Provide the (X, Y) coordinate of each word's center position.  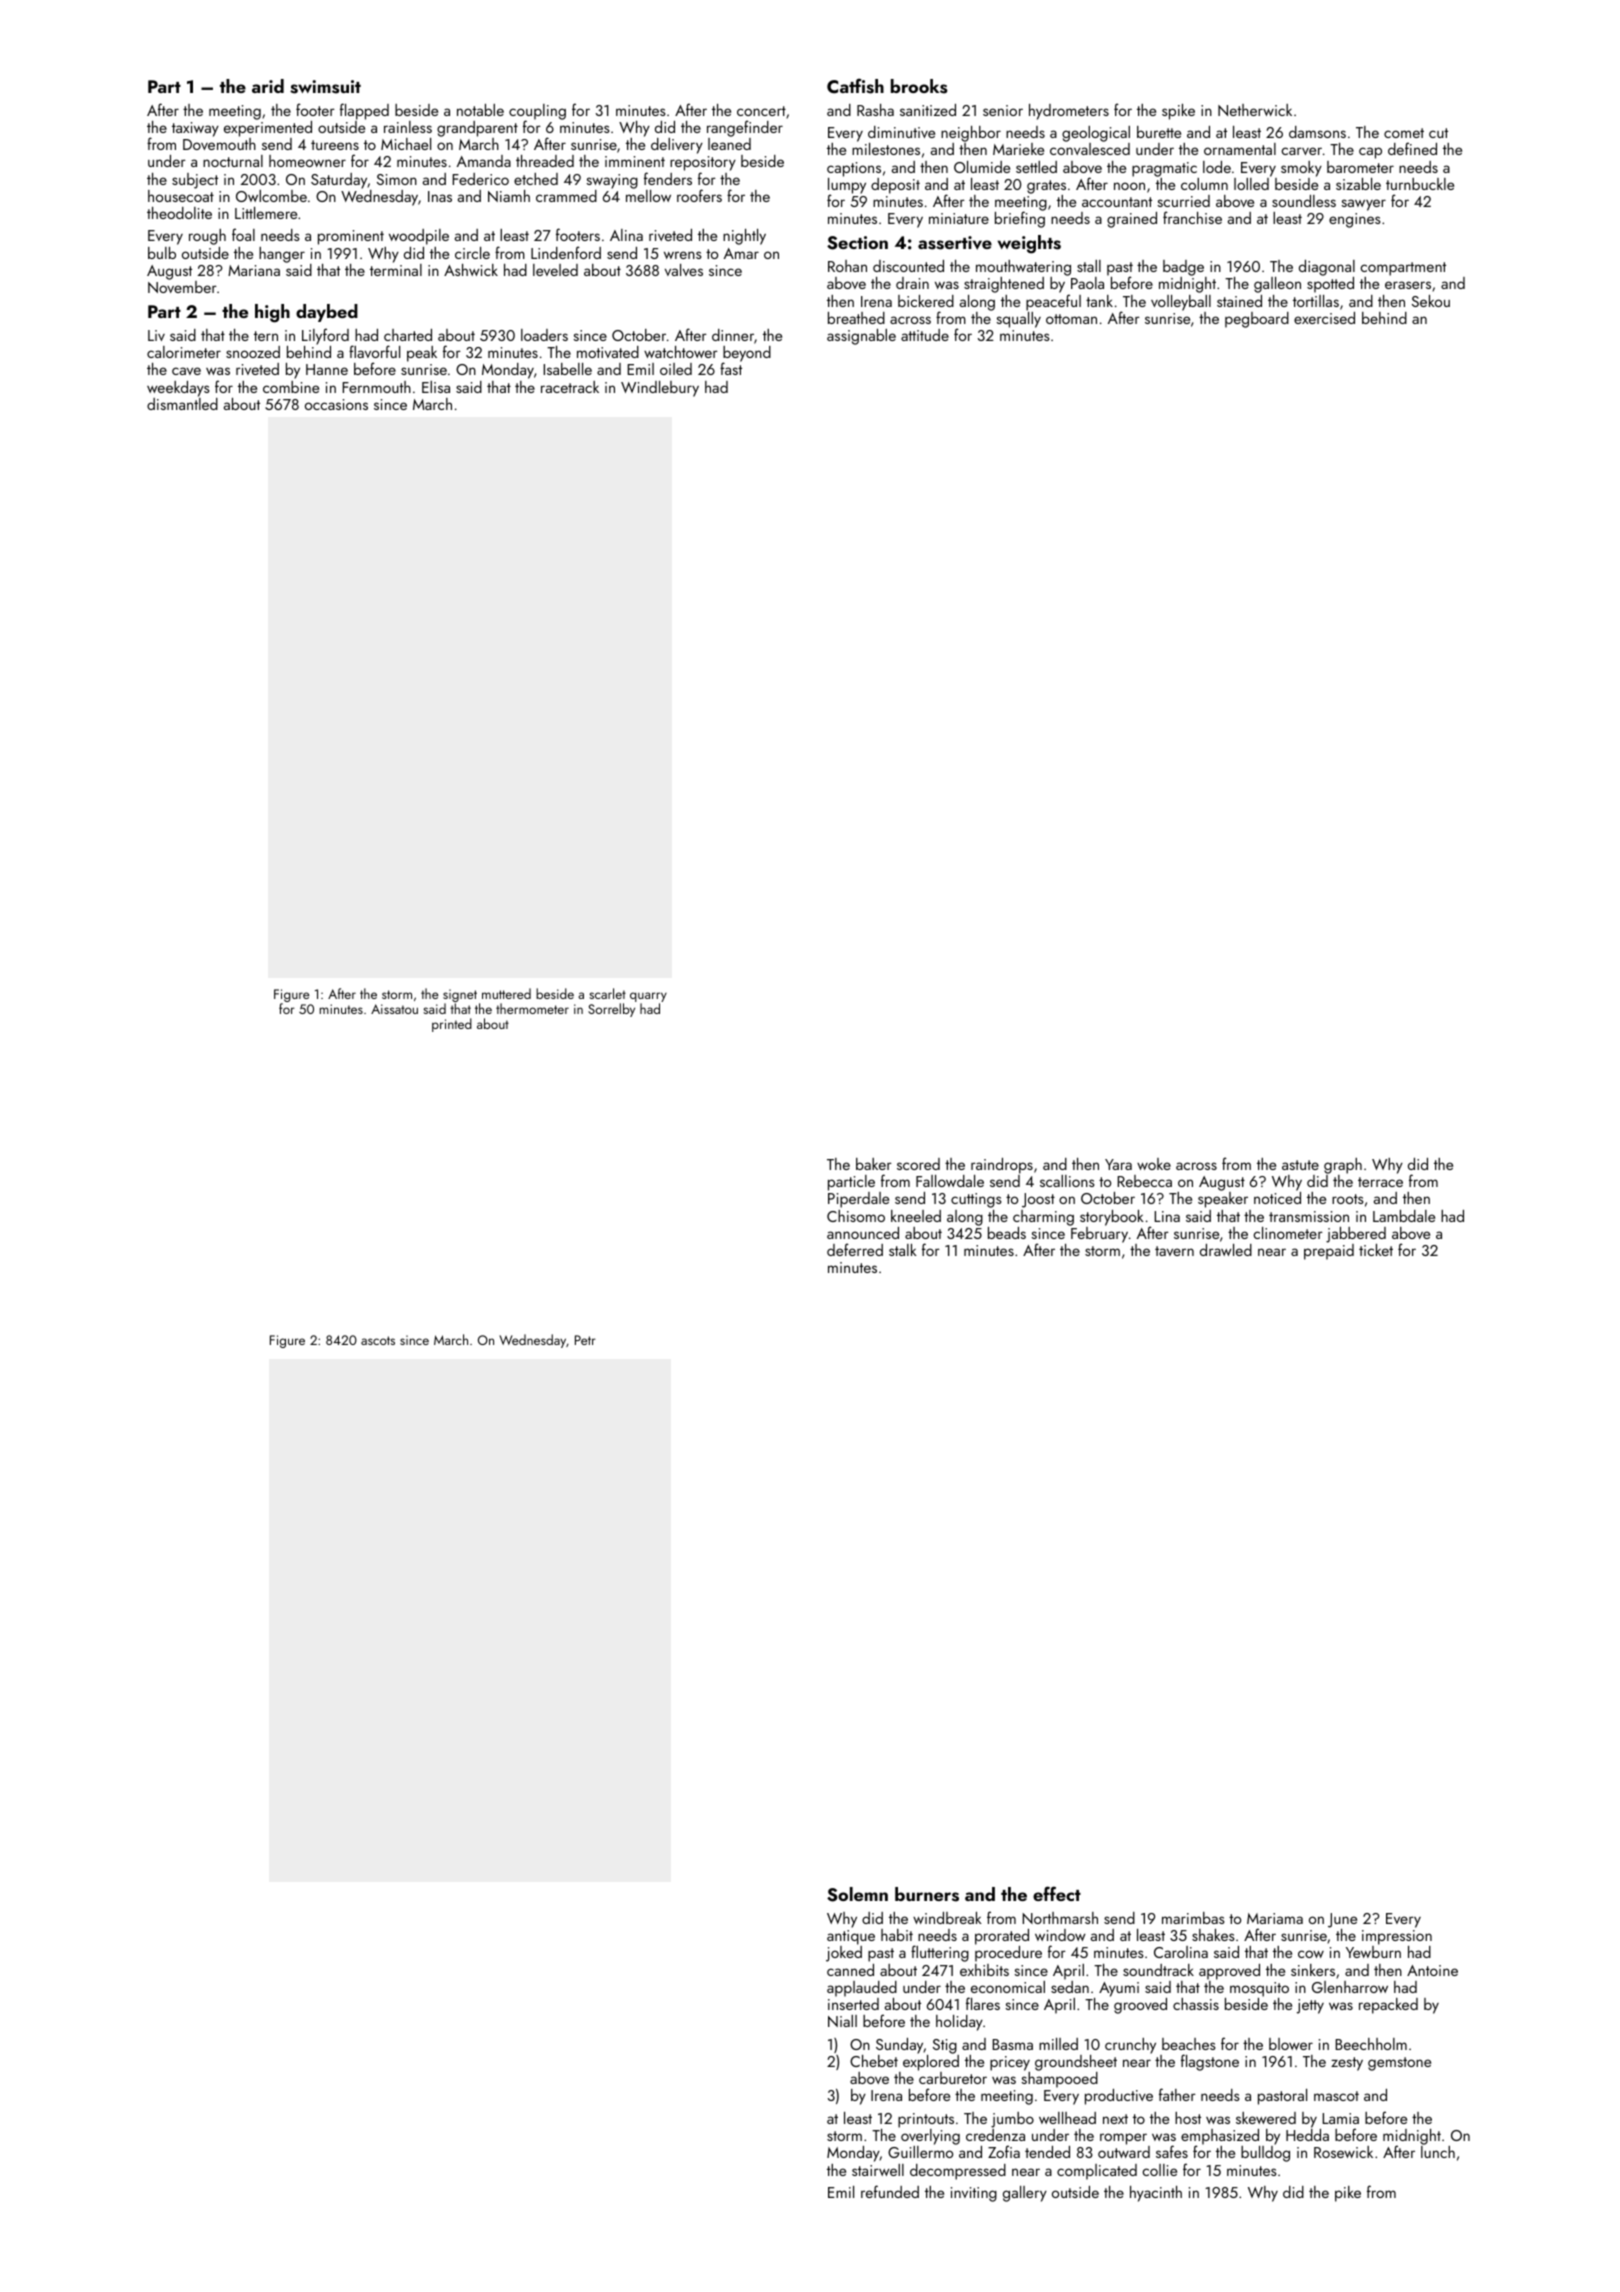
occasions (336, 404)
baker (874, 1164)
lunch (1438, 2152)
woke (1154, 1164)
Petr (585, 1340)
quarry (648, 997)
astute (1300, 1165)
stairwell (878, 2170)
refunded (890, 2191)
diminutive (901, 132)
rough (207, 237)
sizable (1358, 184)
